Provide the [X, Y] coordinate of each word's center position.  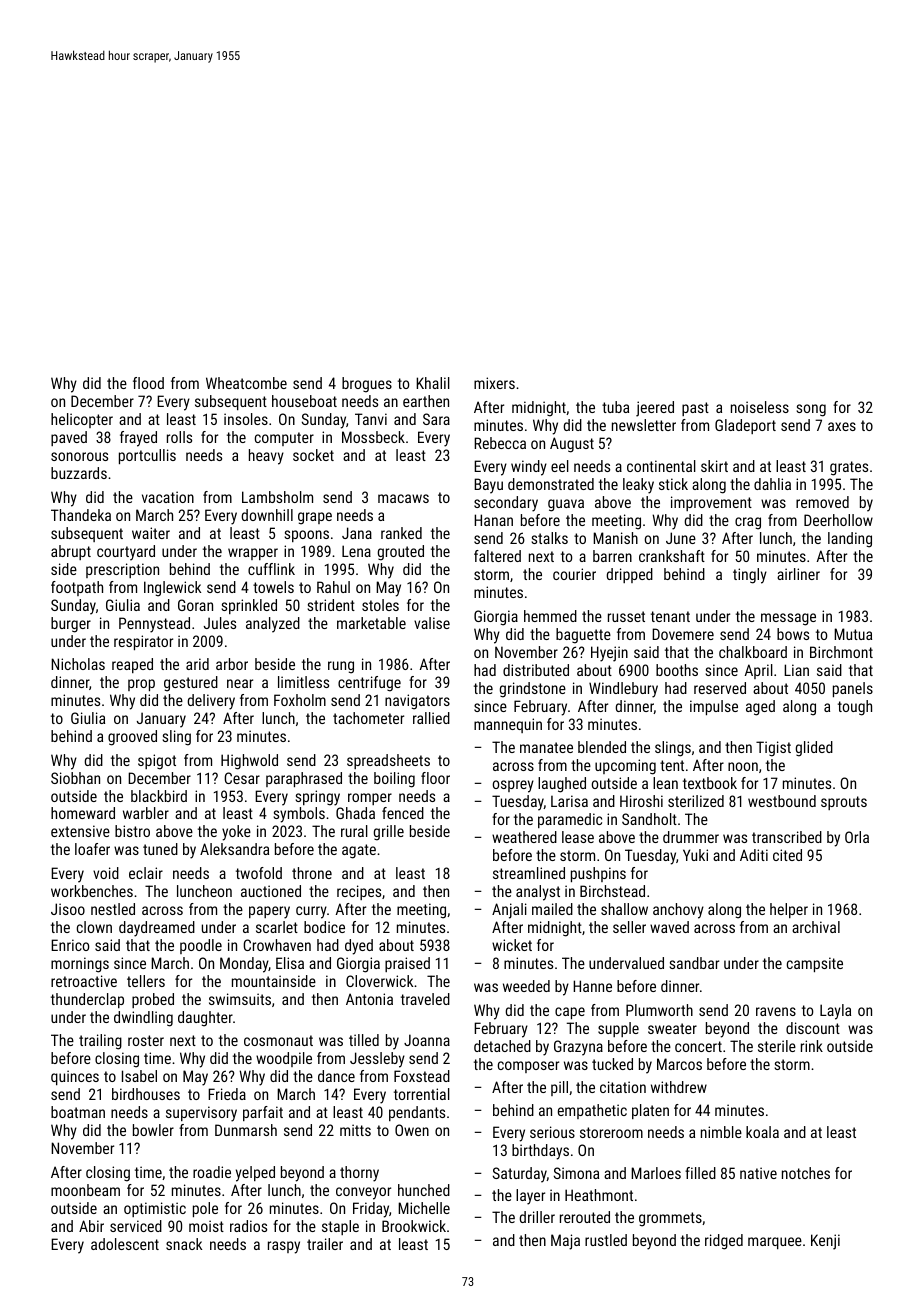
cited [787, 855]
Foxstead [422, 1076]
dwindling [143, 1019]
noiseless [760, 407]
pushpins [598, 874]
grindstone [533, 690]
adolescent [125, 1244]
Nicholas [78, 664]
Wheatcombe [246, 383]
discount [813, 1028]
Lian [796, 670]
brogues [367, 385]
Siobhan [75, 778]
